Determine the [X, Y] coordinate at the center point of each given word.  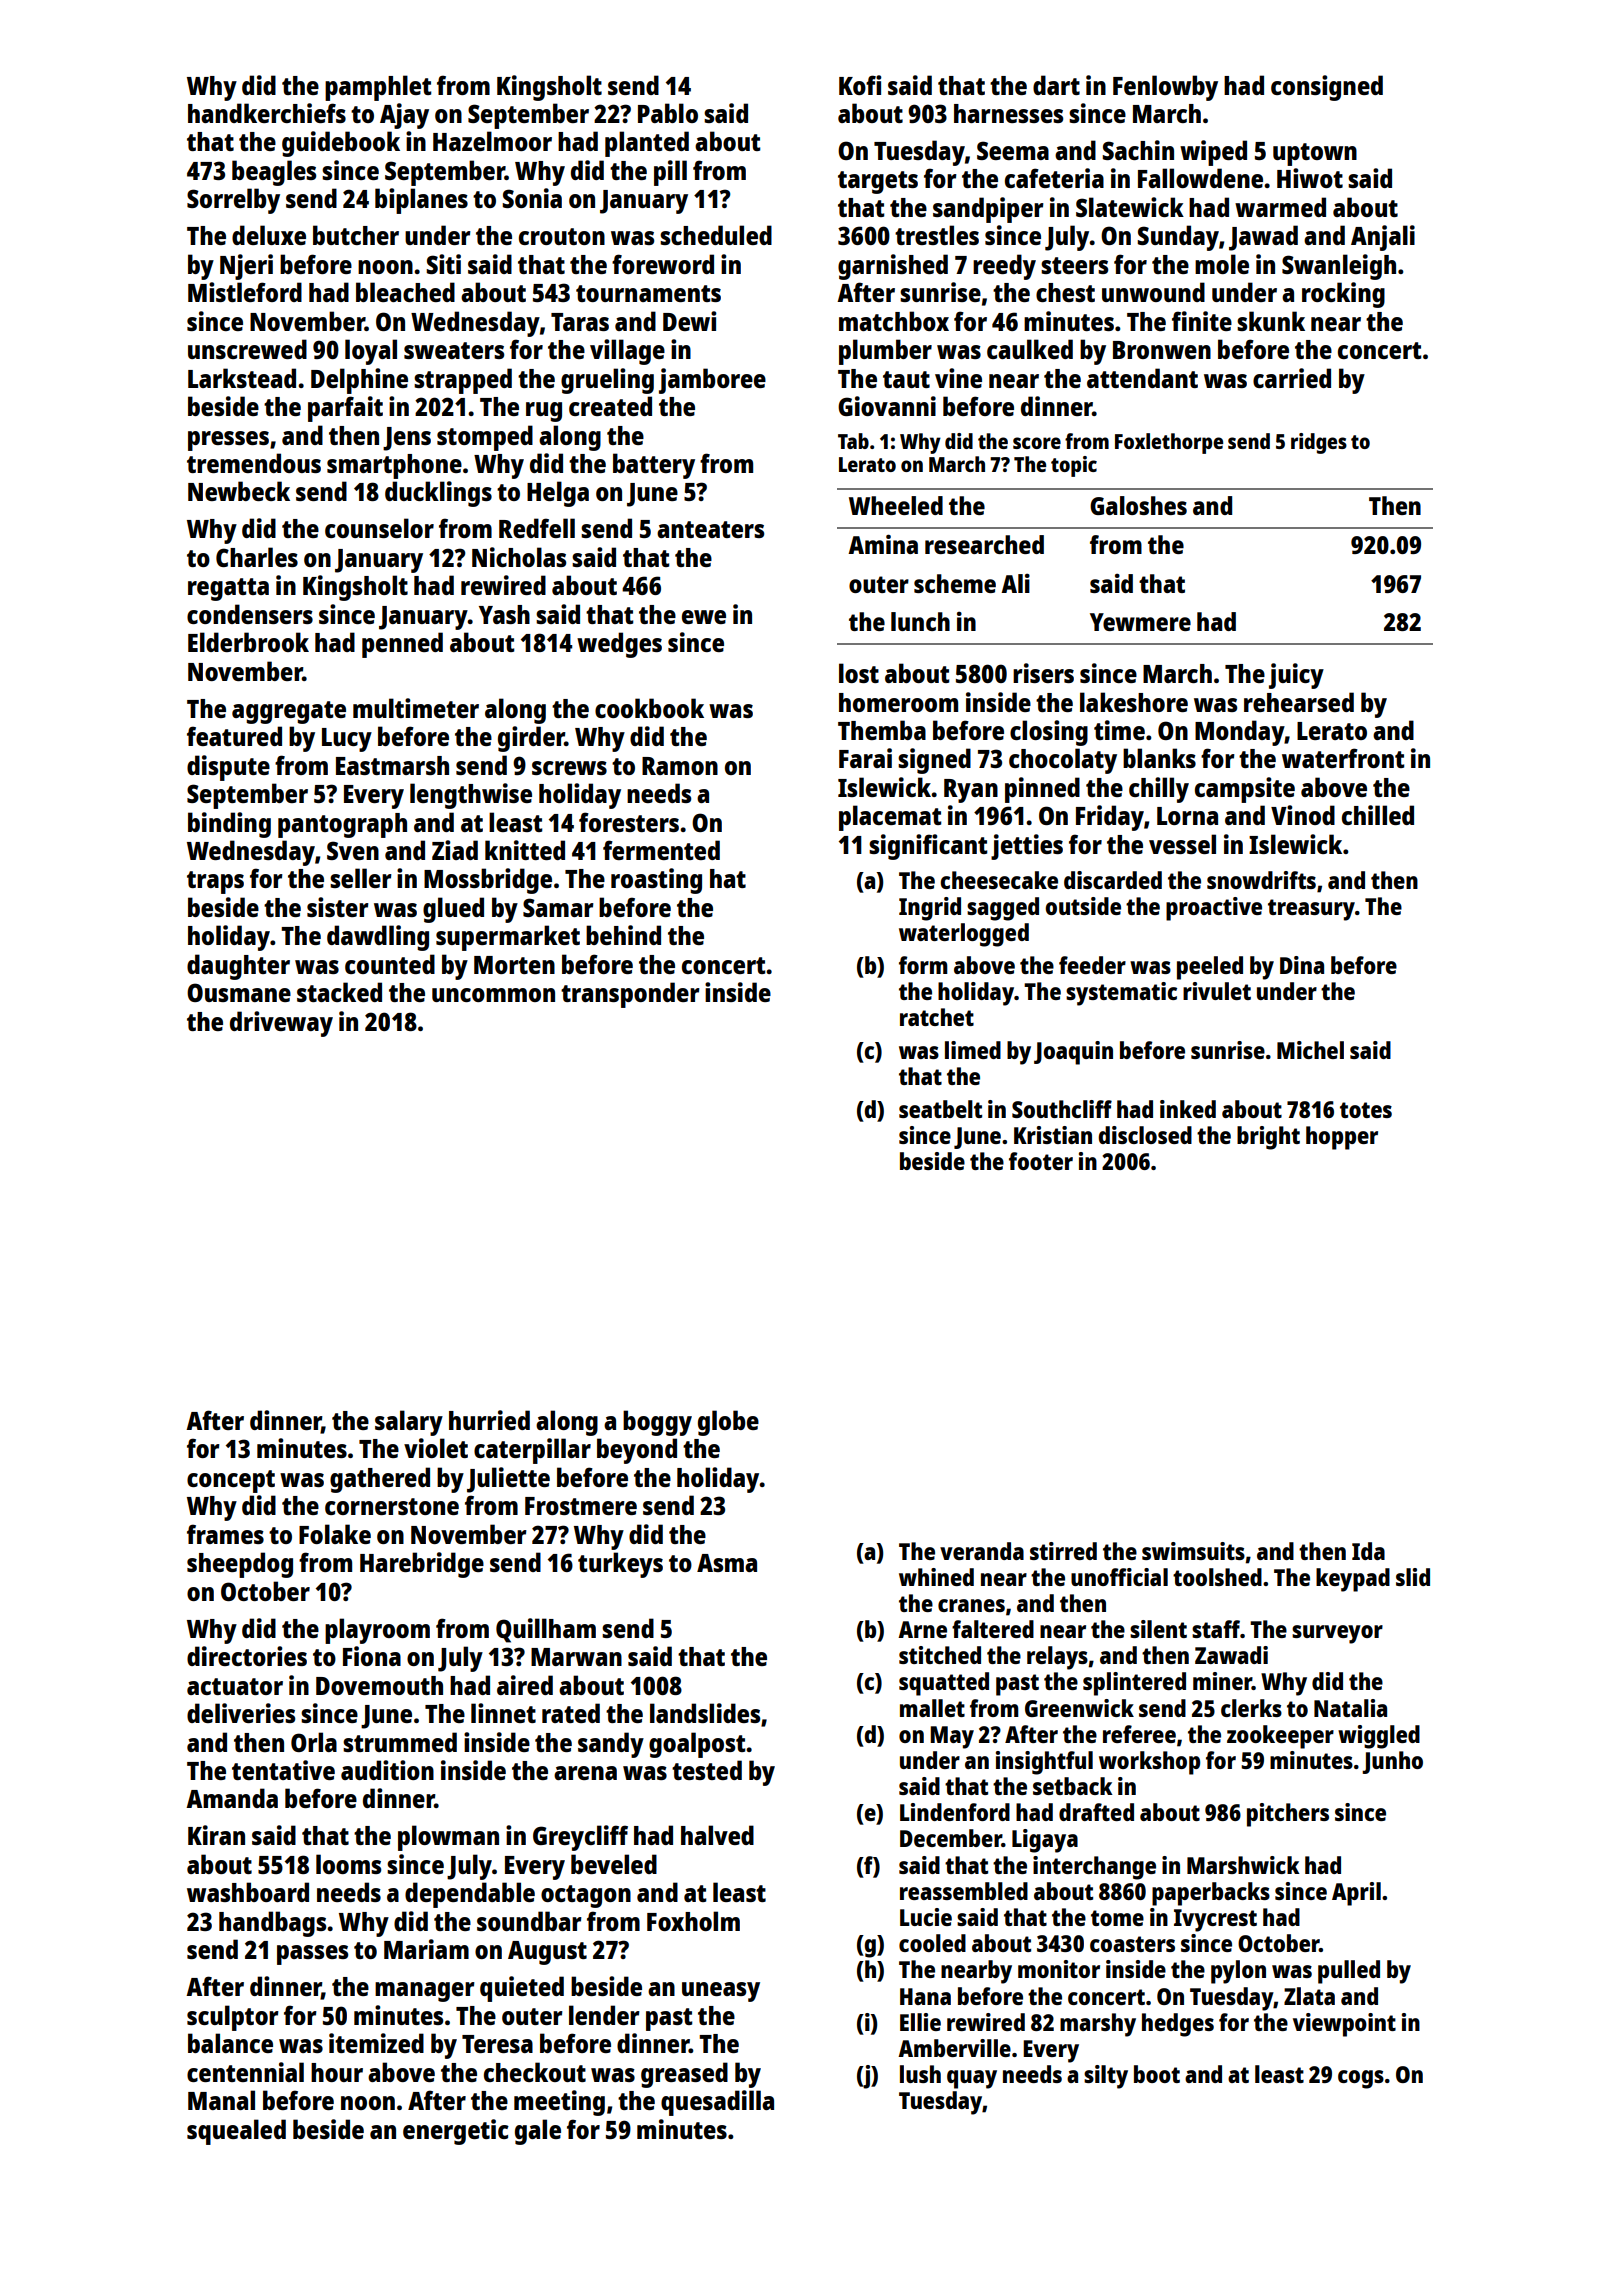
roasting [656, 881]
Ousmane [239, 992]
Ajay [404, 116]
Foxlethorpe [1169, 443]
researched [984, 544]
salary [409, 1423]
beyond [637, 1451]
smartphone [394, 466]
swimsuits [1193, 1551]
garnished [893, 267]
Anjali [1383, 238]
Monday [1240, 733]
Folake [335, 1534]
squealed [236, 2132]
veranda [982, 1551]
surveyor [1337, 1634]
